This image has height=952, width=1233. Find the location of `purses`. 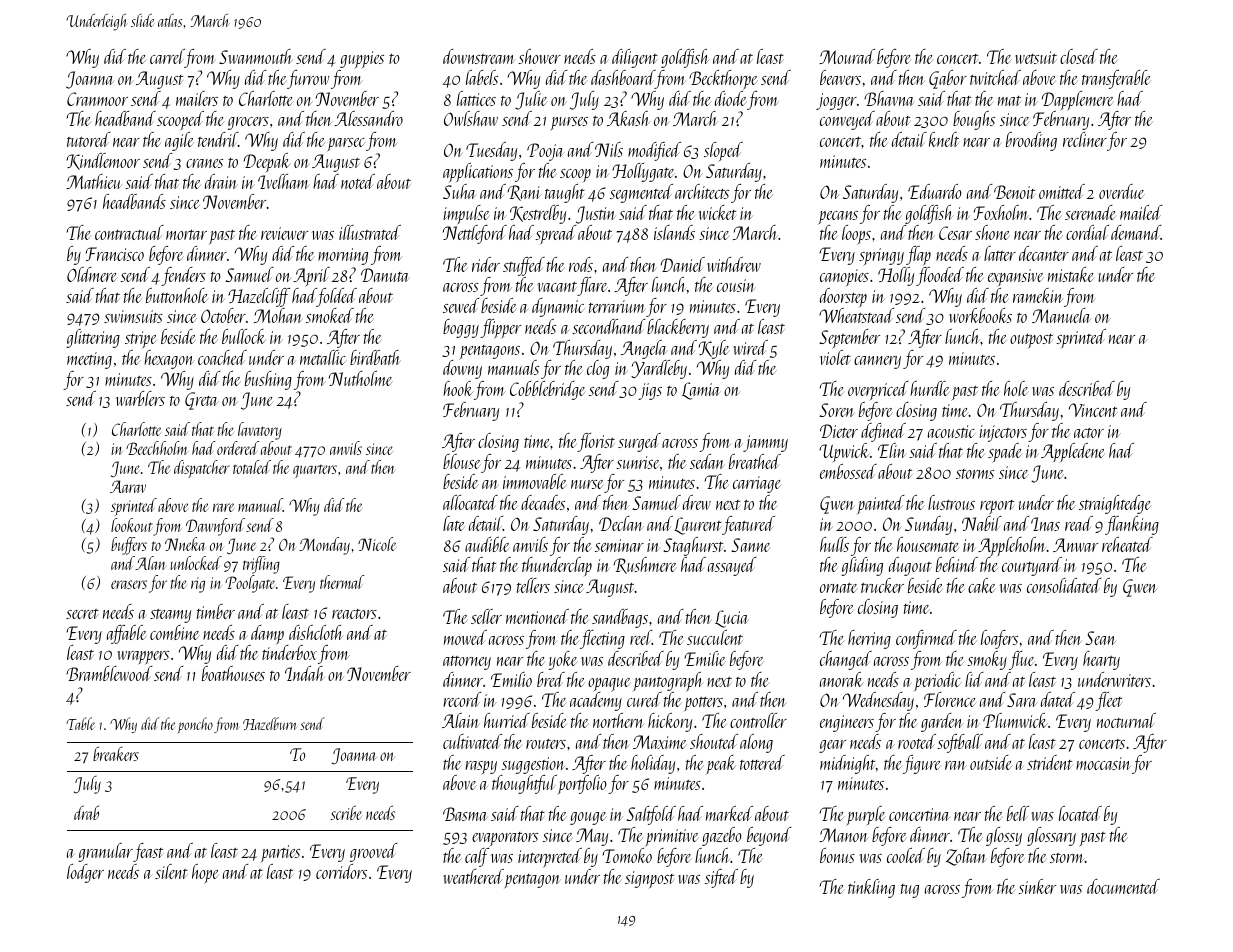

purses is located at coordinates (569, 124).
